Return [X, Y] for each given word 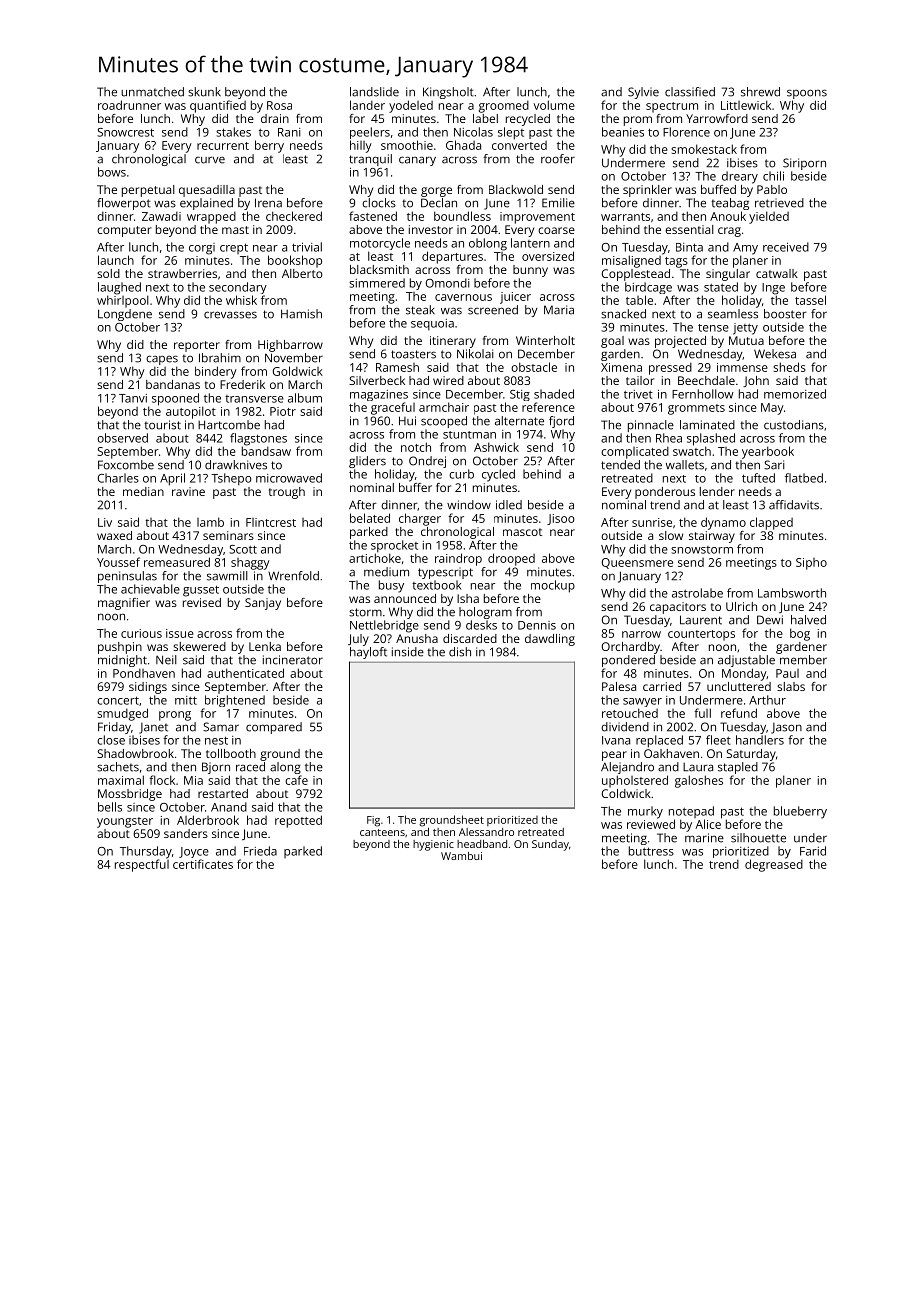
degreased [774, 865]
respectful [142, 865]
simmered [377, 283]
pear [614, 756]
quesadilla [207, 191]
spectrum [672, 107]
